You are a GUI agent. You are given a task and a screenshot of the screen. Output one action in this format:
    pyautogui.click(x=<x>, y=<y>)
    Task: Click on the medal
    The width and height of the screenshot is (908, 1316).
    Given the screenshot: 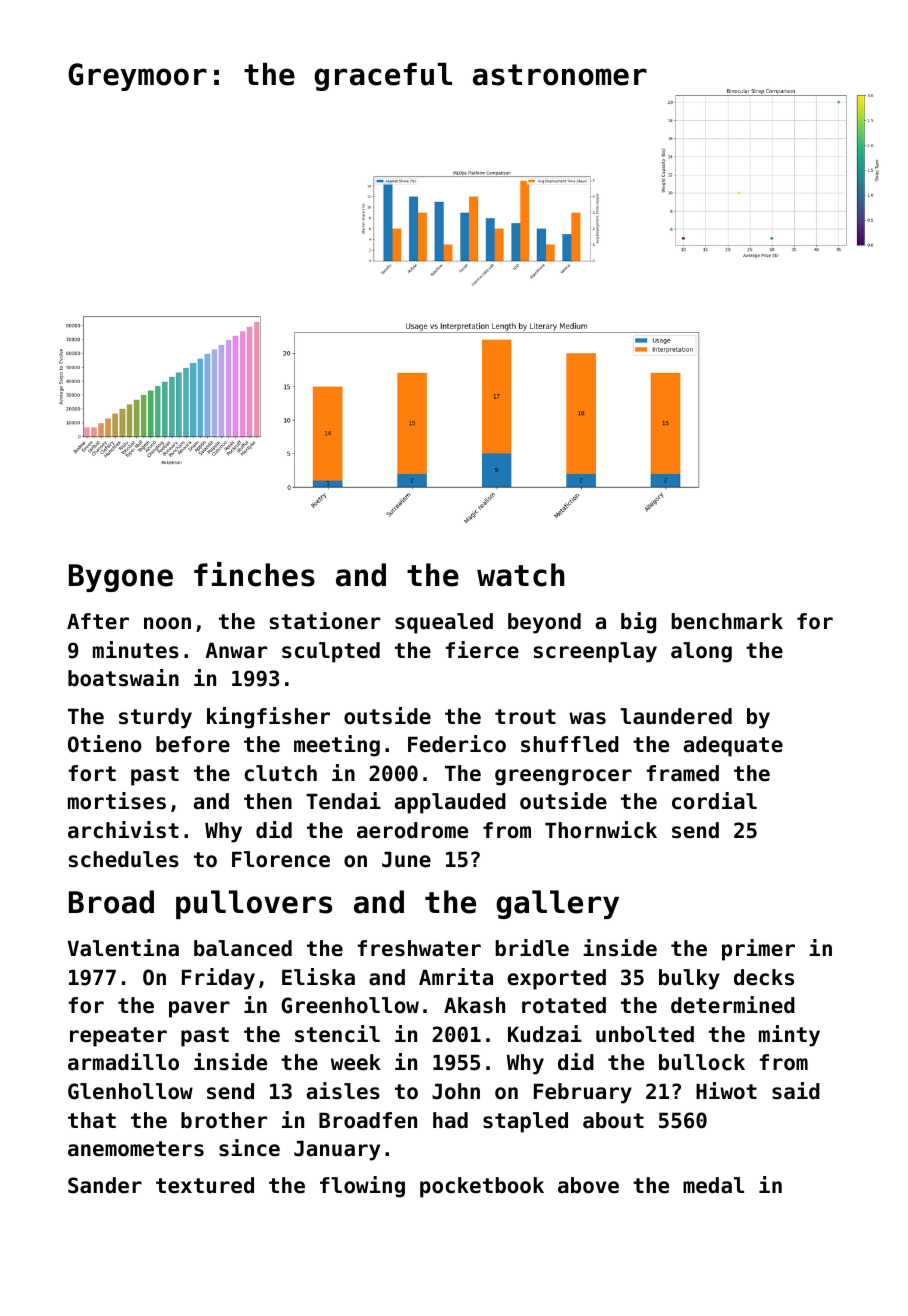 What is the action you would take?
    pyautogui.click(x=713, y=1185)
